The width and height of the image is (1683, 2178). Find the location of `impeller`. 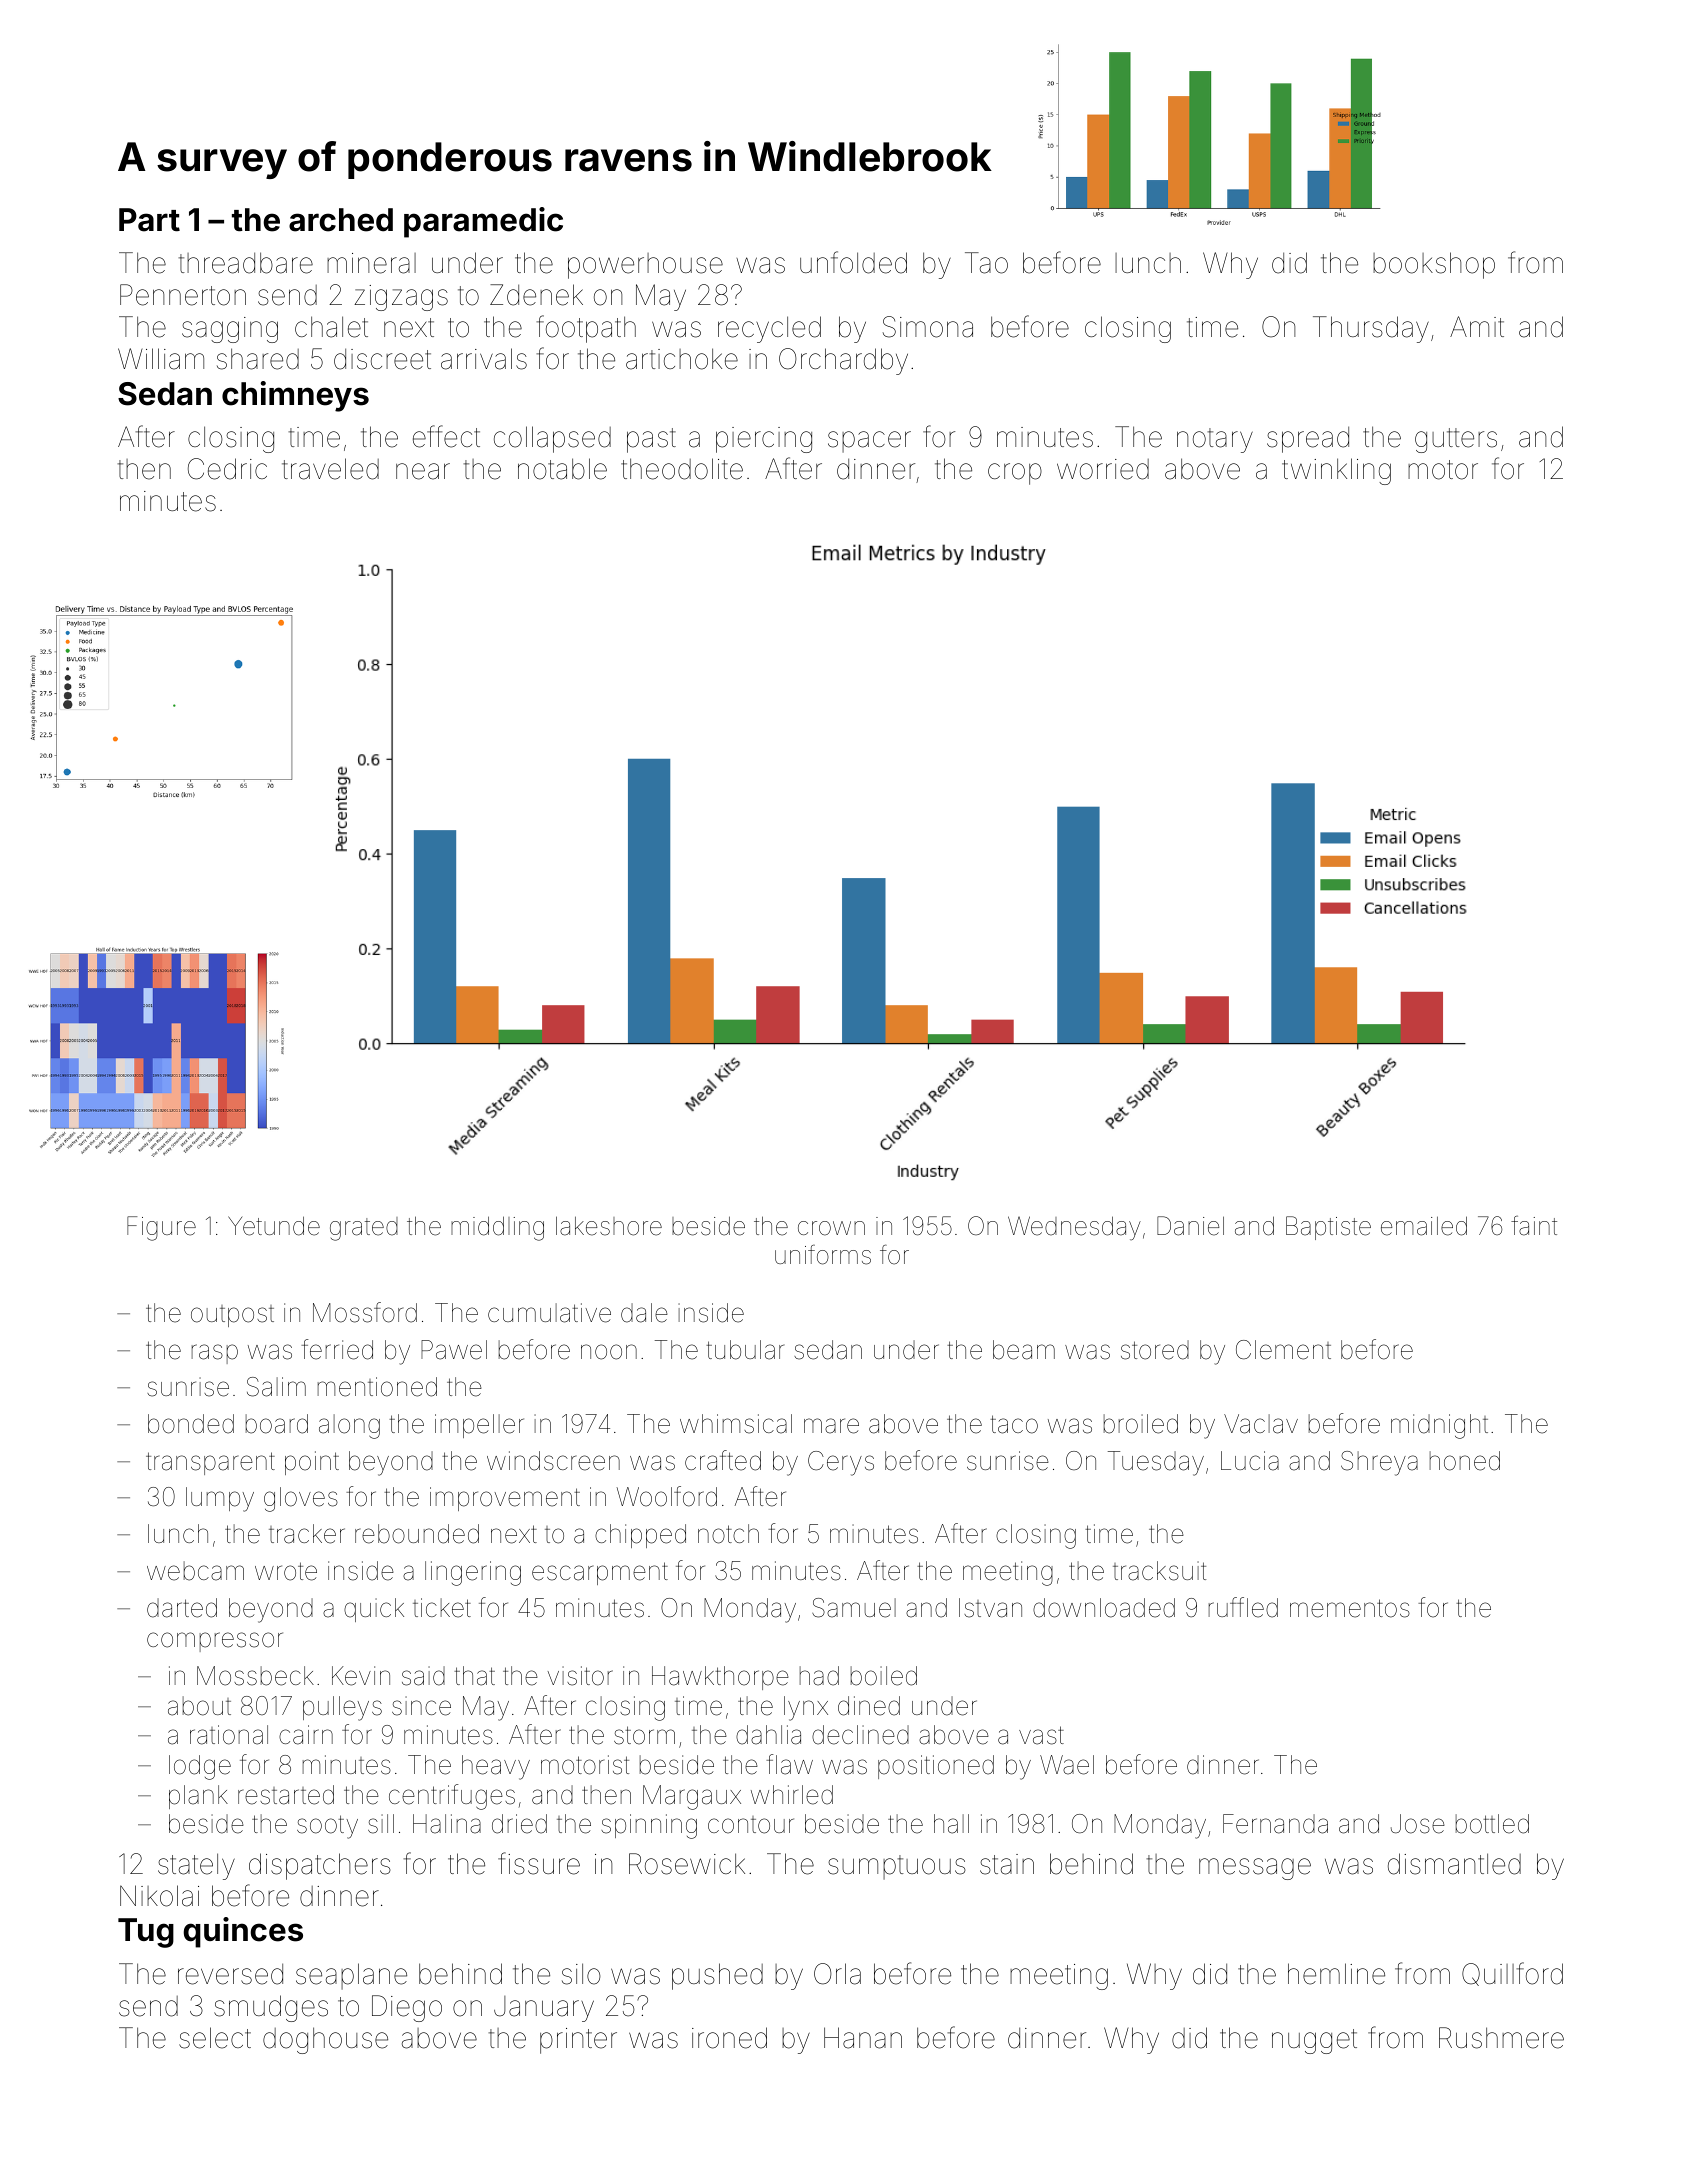

impeller is located at coordinates (479, 1426).
